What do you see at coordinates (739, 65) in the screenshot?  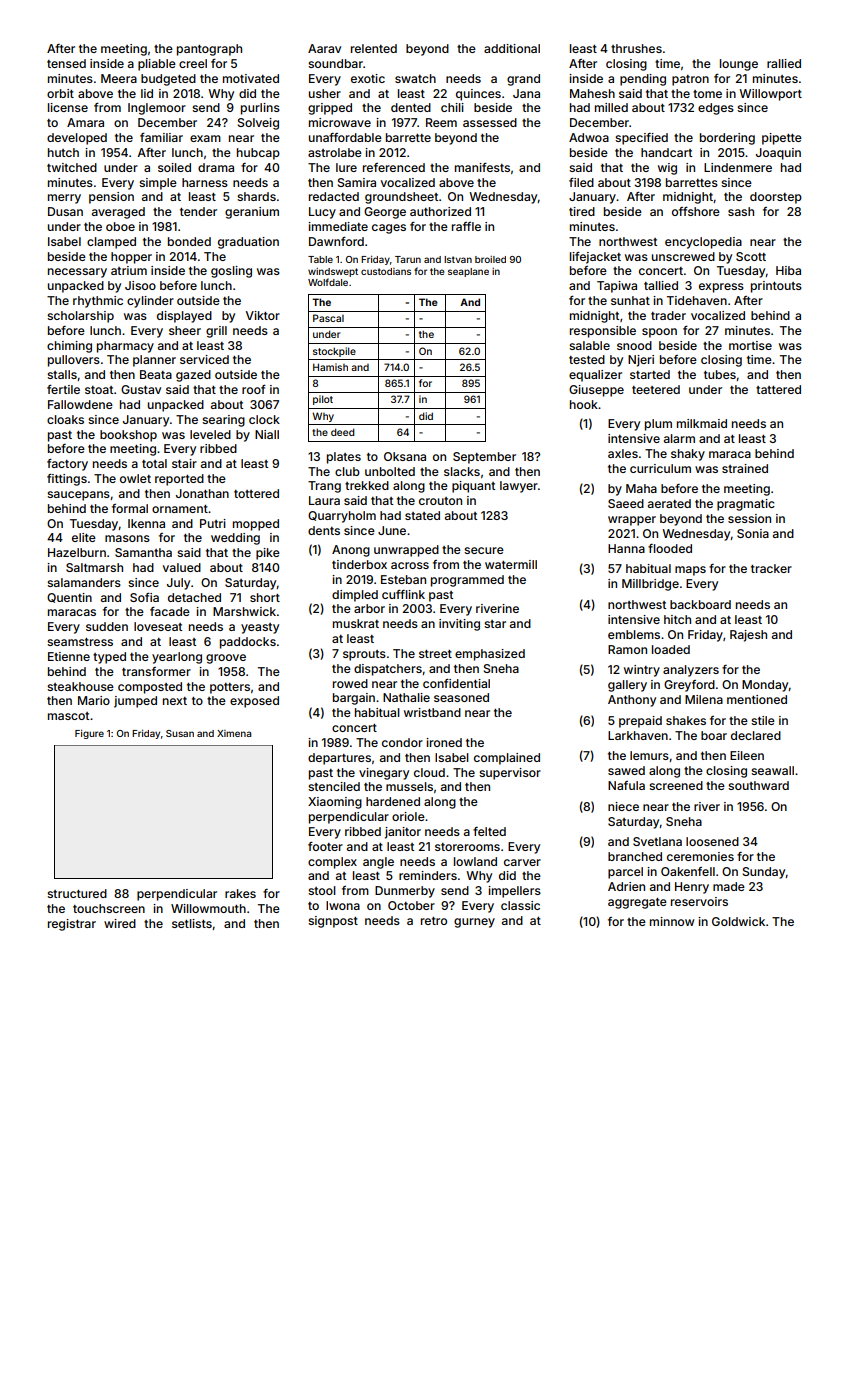 I see `lounge` at bounding box center [739, 65].
